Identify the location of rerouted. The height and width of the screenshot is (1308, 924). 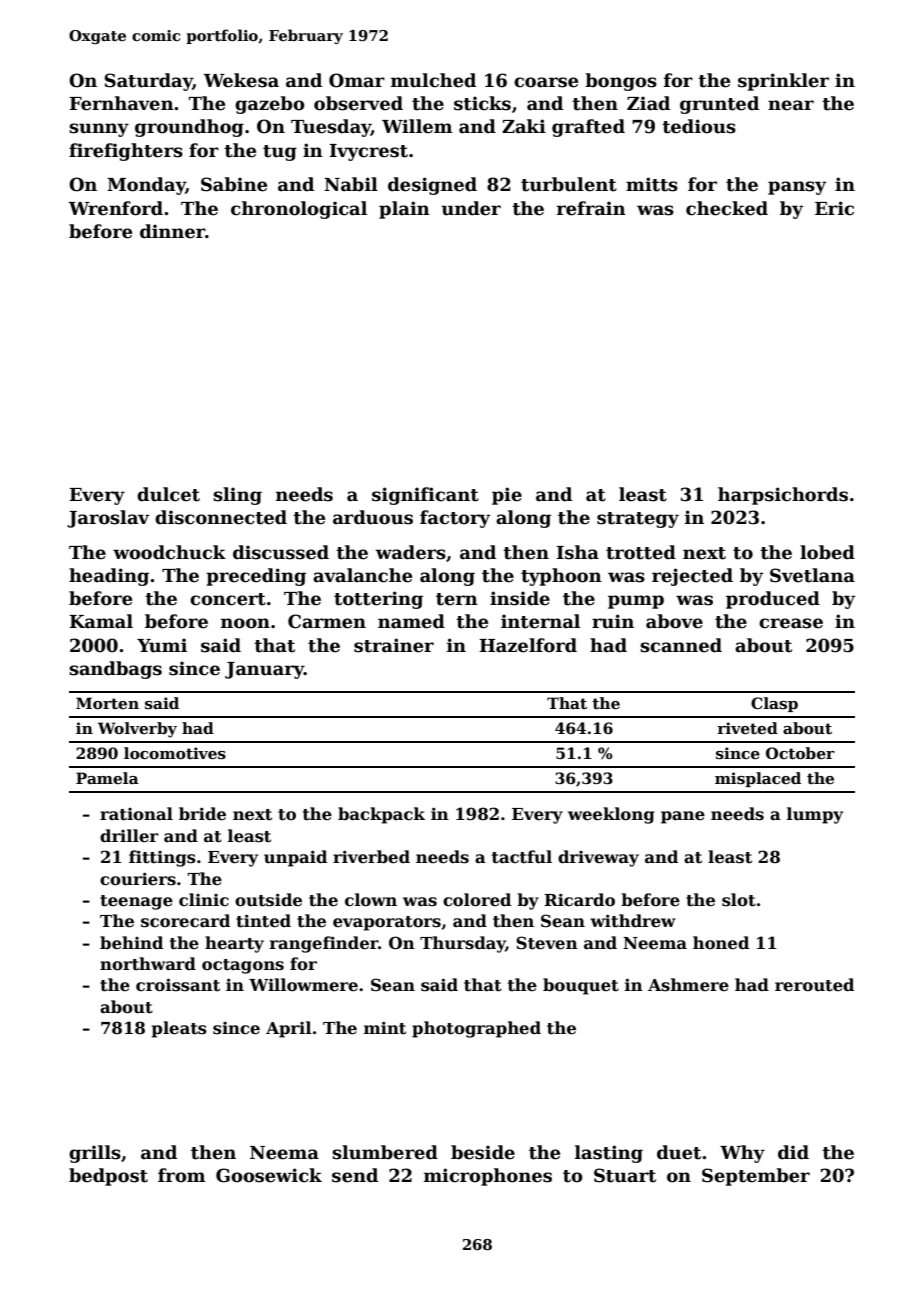
(814, 985).
